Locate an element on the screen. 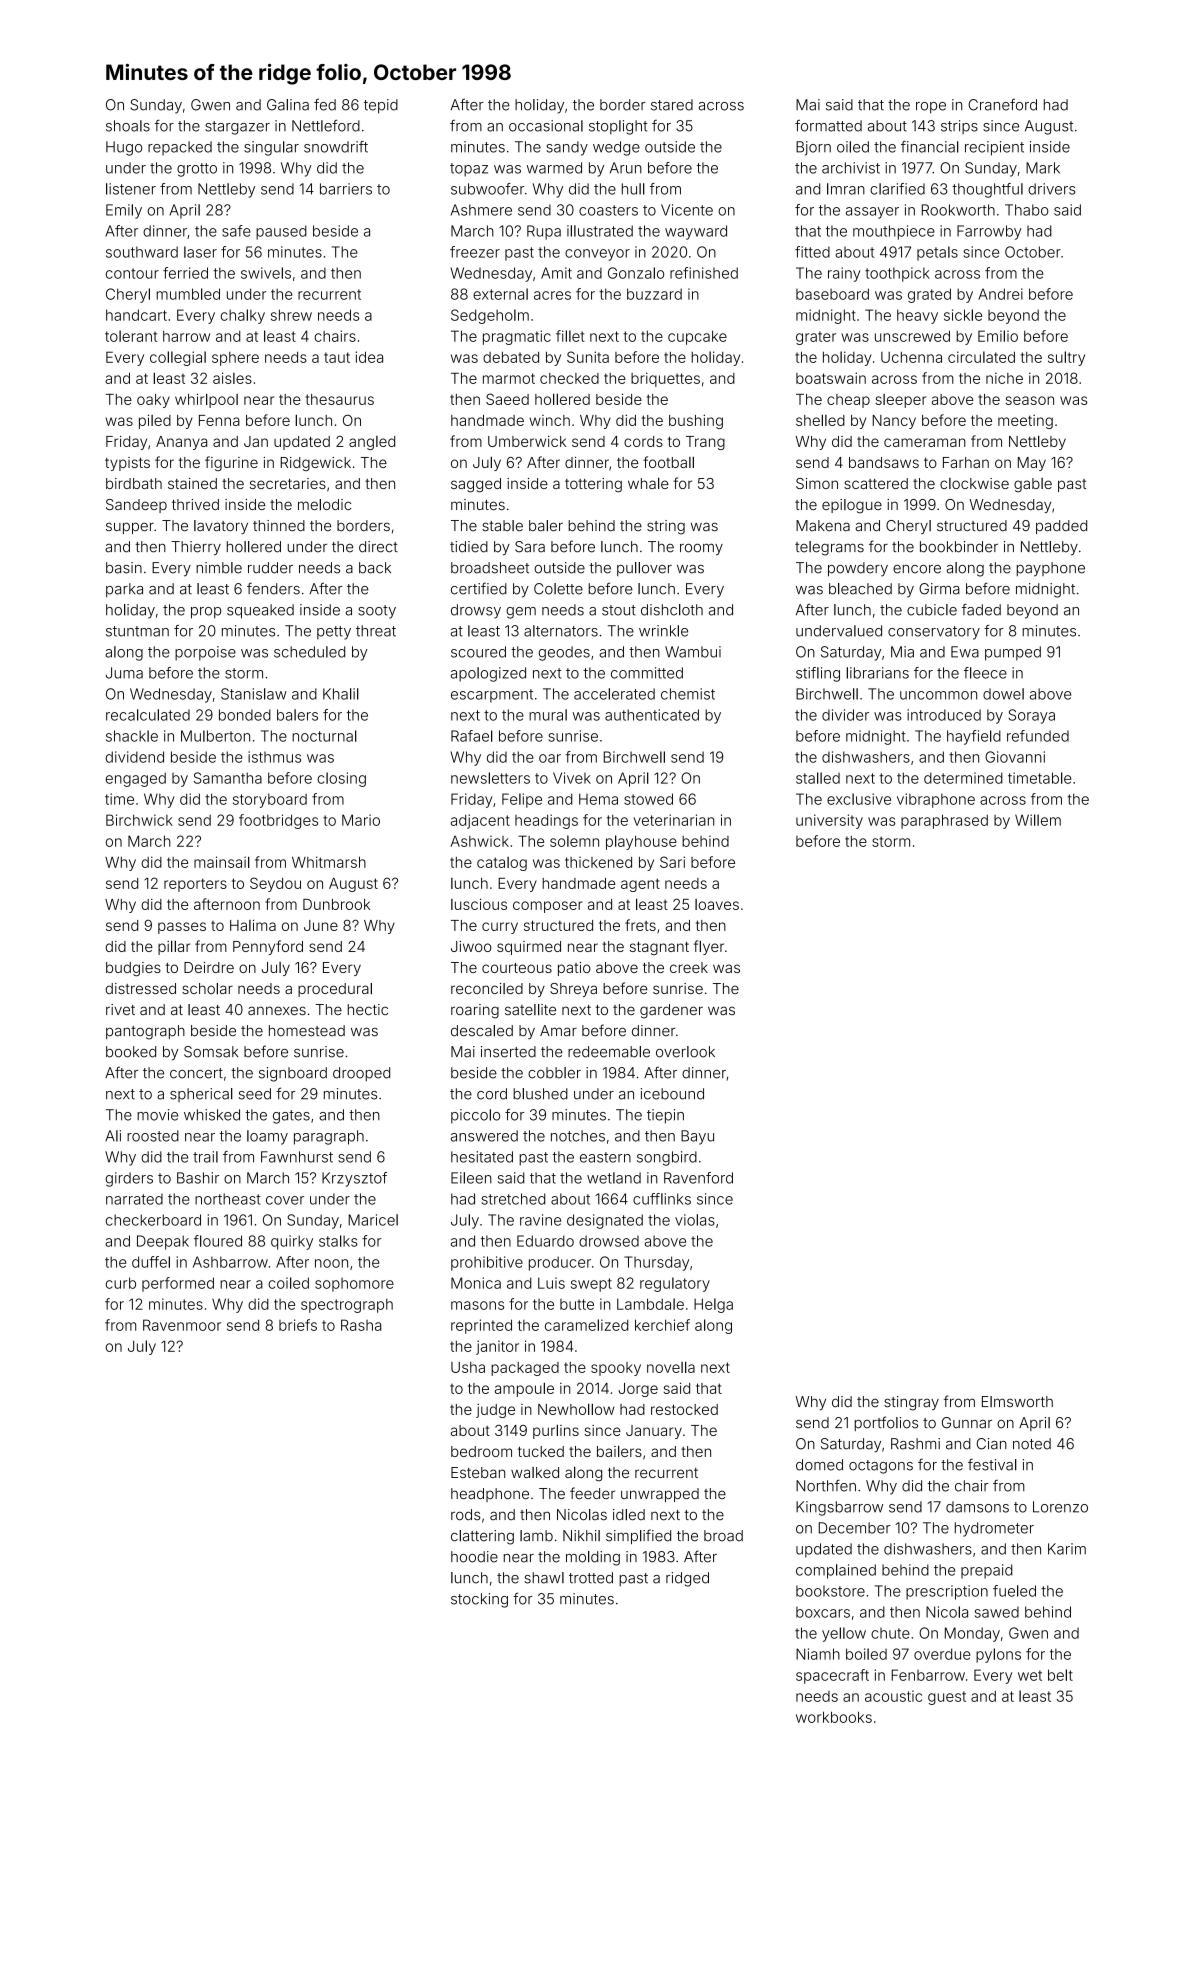 The height and width of the screenshot is (1969, 1195). Ravenmoor is located at coordinates (182, 1325).
